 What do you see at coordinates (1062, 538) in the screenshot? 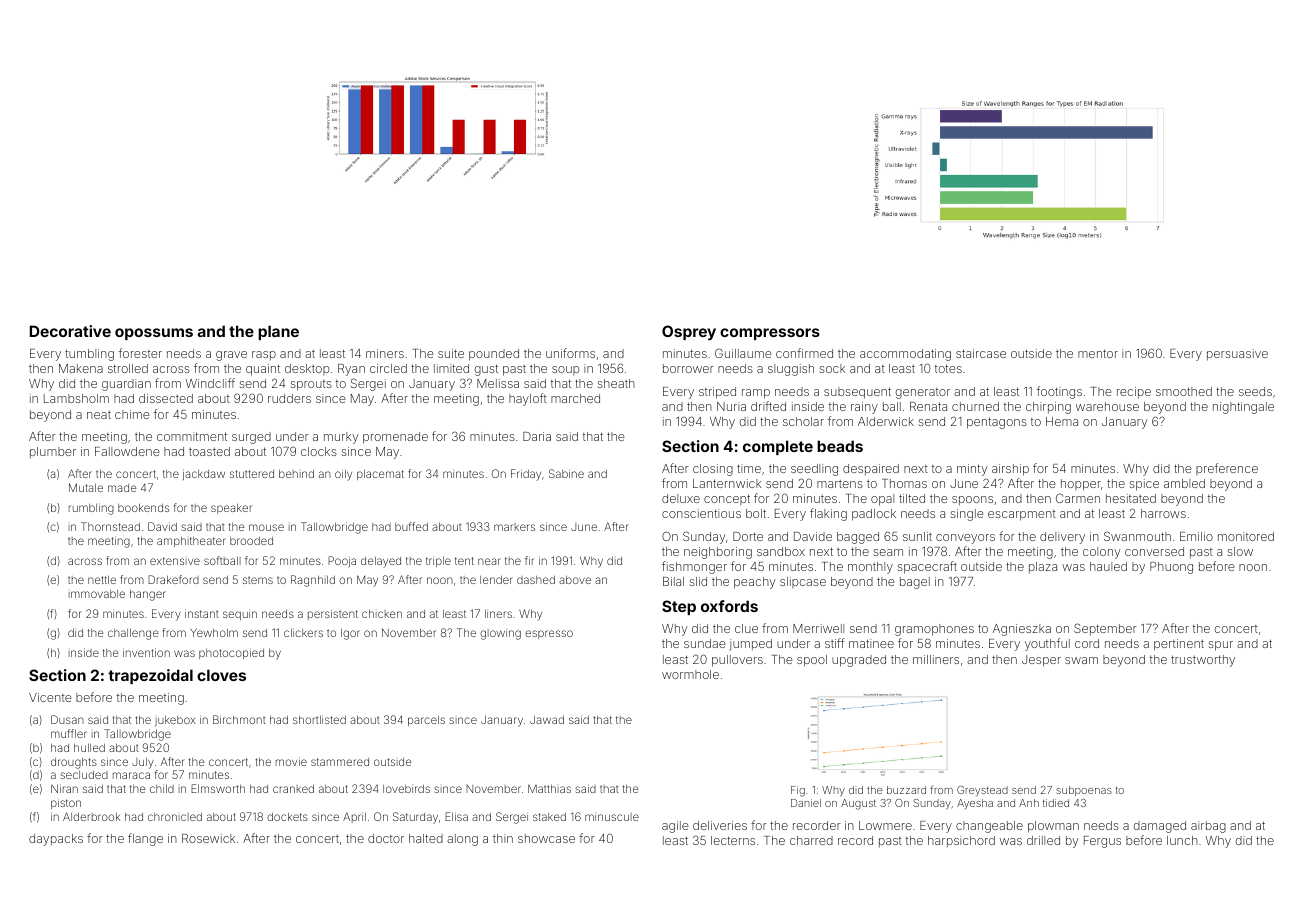
I see `delivery` at bounding box center [1062, 538].
